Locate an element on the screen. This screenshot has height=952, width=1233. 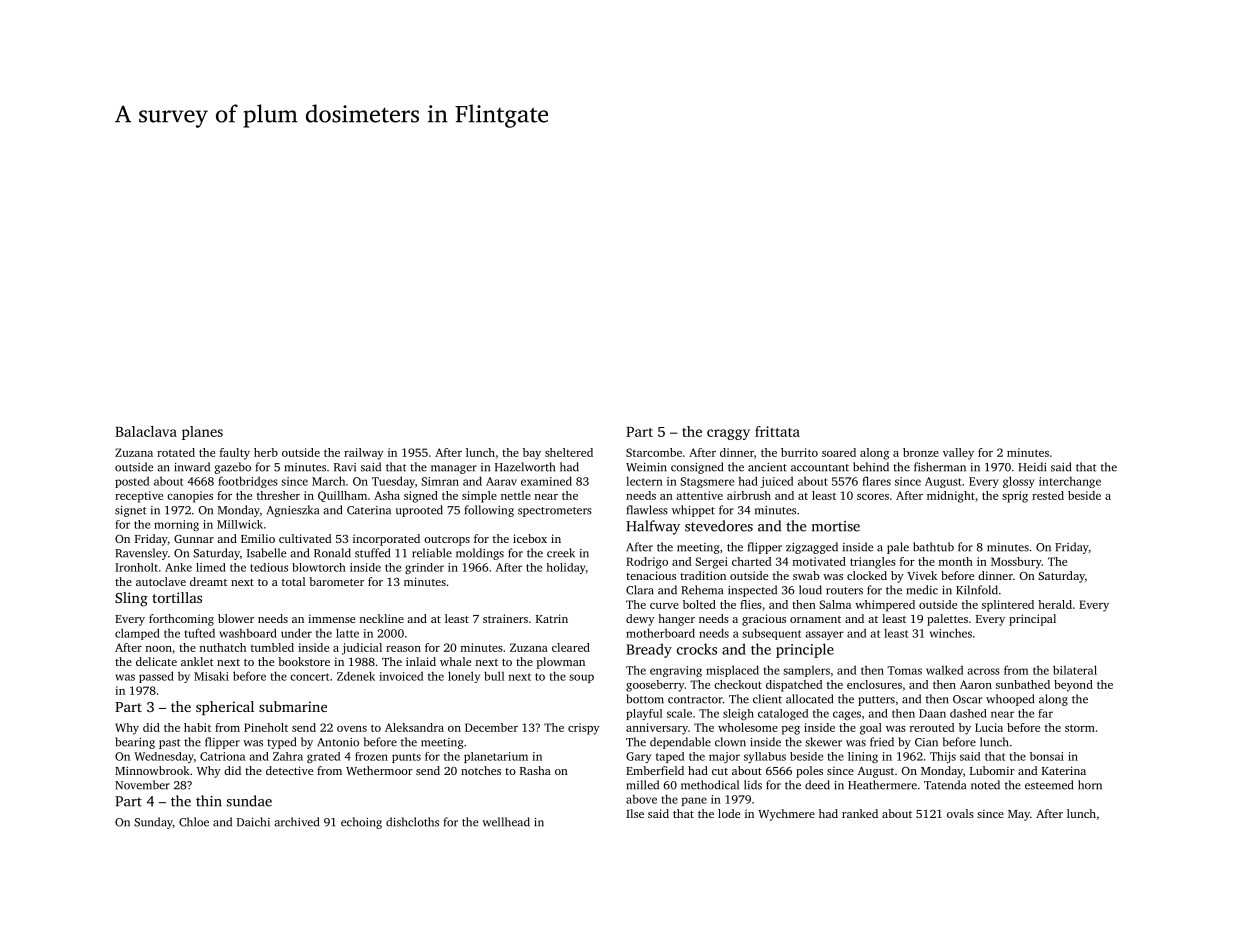
winches is located at coordinates (951, 633).
